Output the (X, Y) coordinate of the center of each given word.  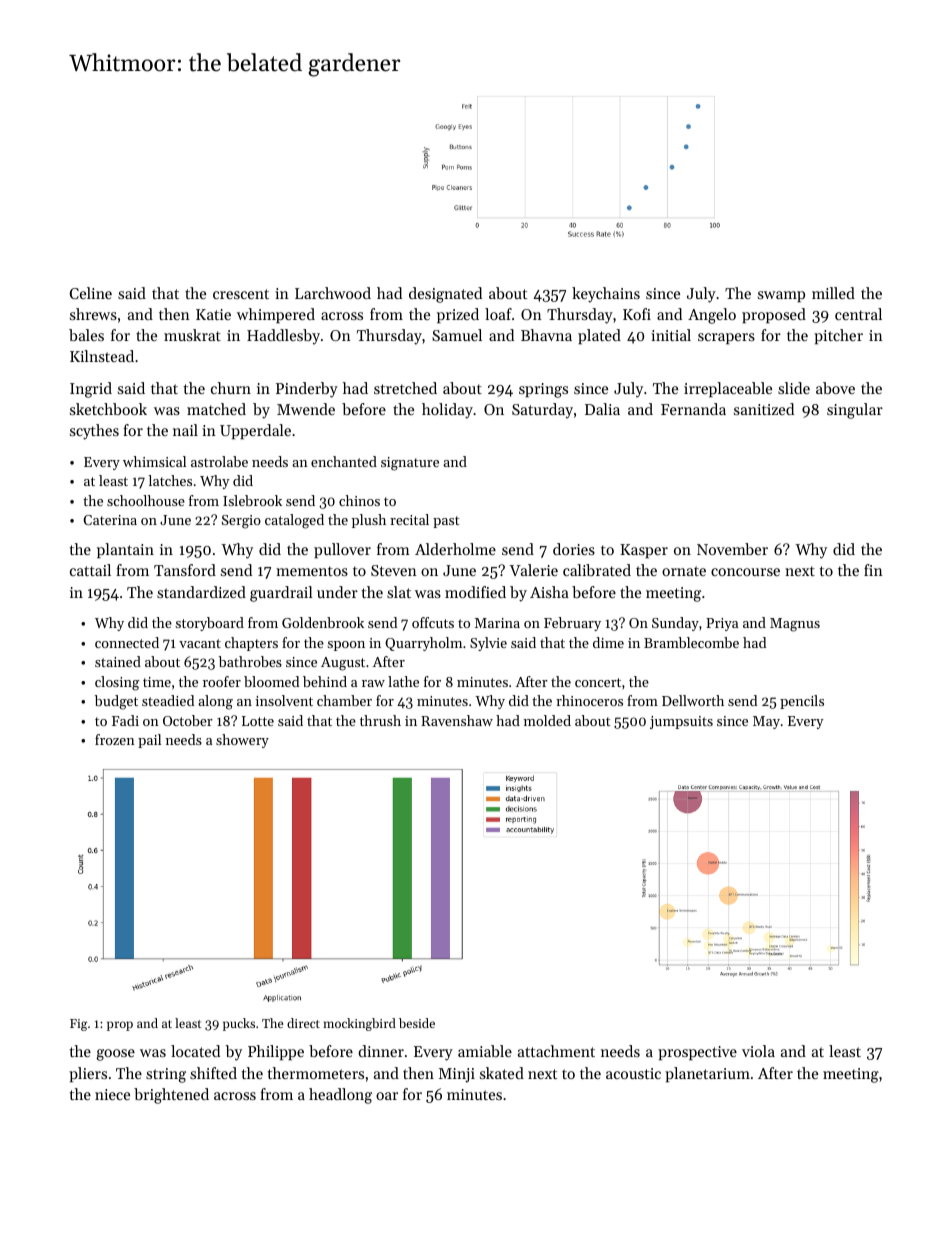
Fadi (125, 720)
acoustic (633, 1073)
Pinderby (307, 390)
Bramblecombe (691, 642)
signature (410, 464)
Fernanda (693, 409)
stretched (405, 388)
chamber (344, 700)
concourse (745, 572)
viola (758, 1051)
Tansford (185, 570)
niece (112, 1094)
